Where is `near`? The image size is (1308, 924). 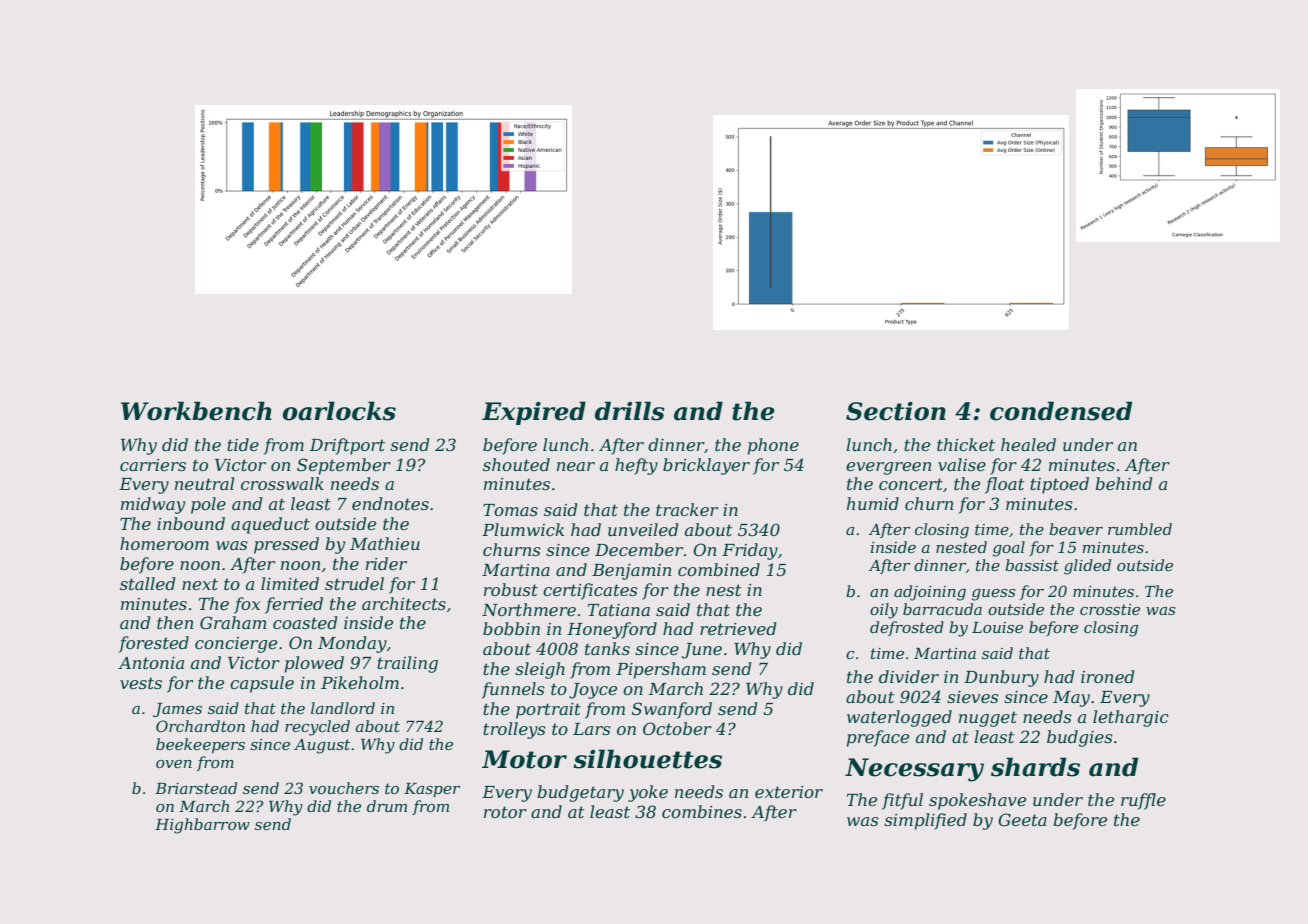
near is located at coordinates (576, 466).
